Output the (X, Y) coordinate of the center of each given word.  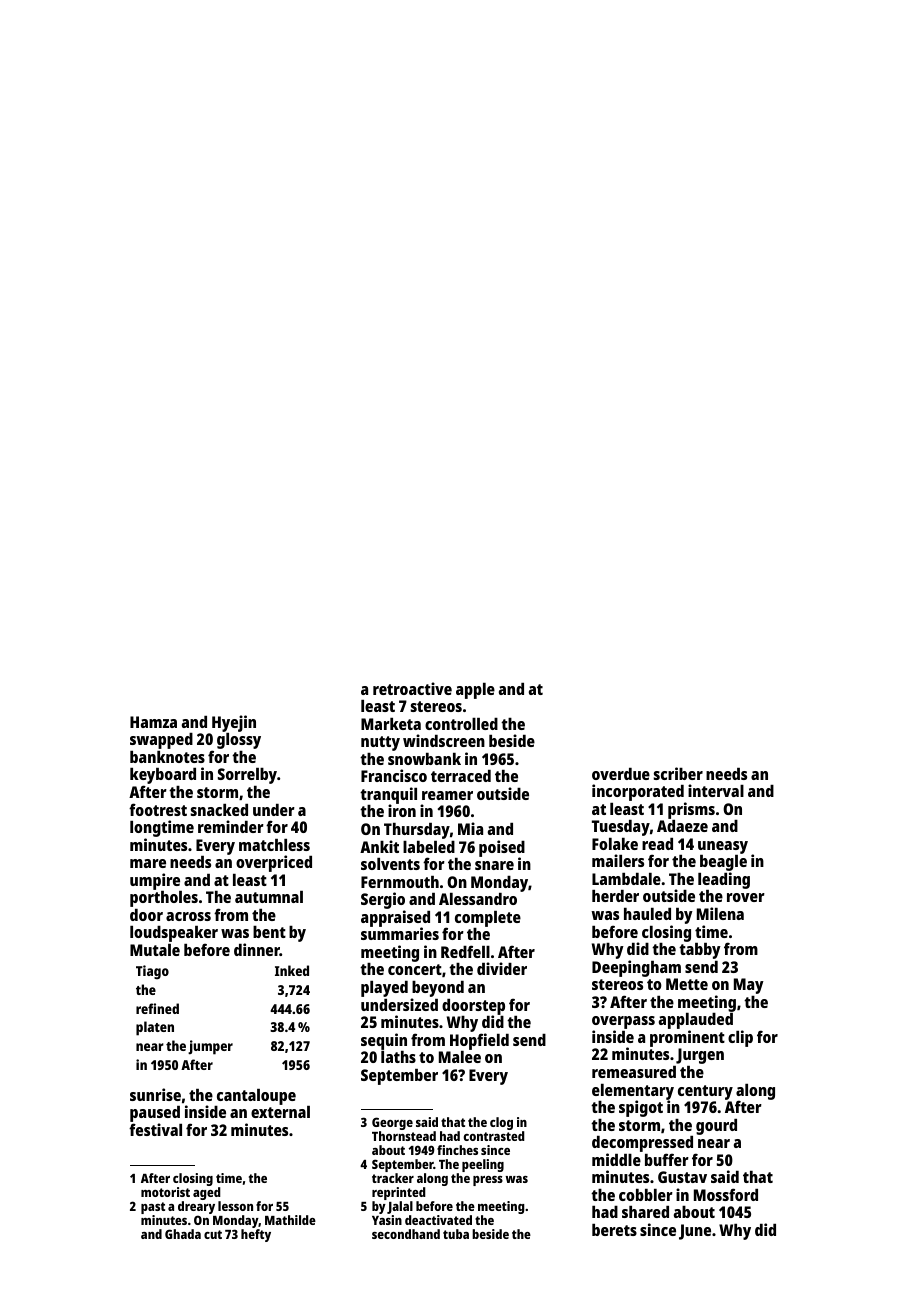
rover (746, 897)
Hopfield (479, 1041)
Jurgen (700, 1056)
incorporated (638, 792)
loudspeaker (174, 934)
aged (207, 1193)
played (384, 989)
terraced (461, 776)
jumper (210, 1047)
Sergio (383, 900)
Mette (687, 984)
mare (148, 863)
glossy (239, 741)
